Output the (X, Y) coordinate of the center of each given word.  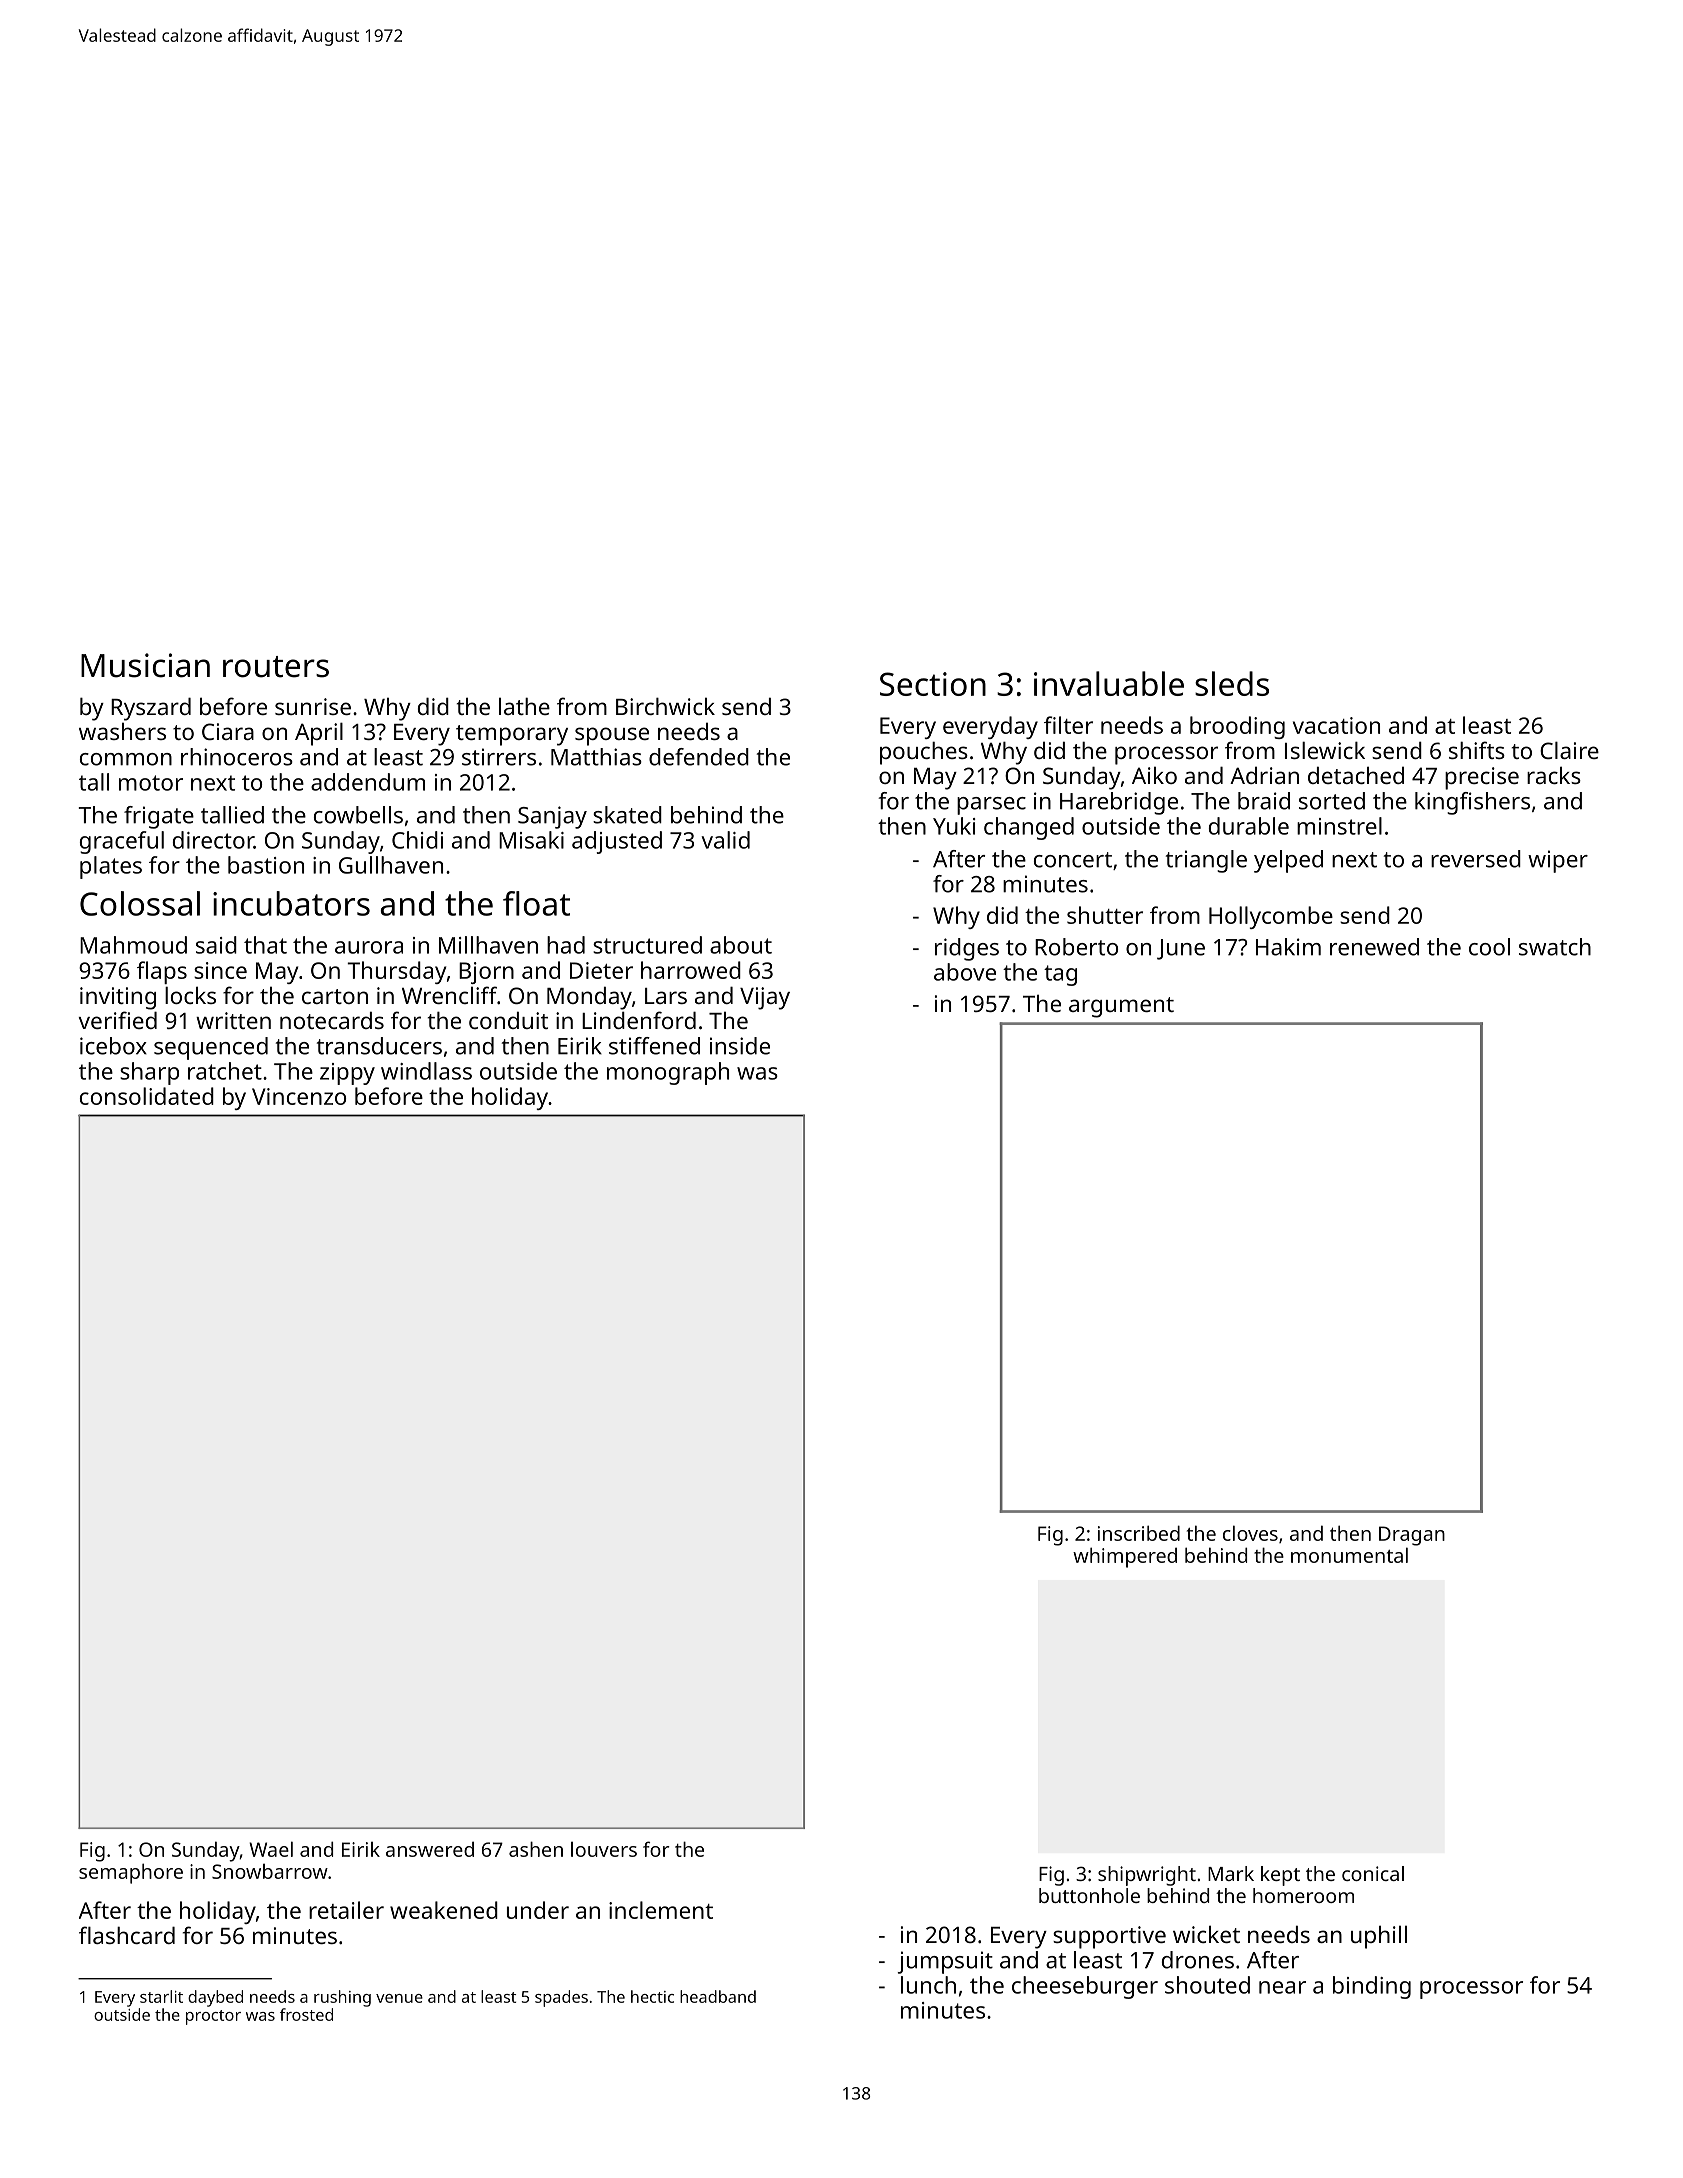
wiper (1558, 861)
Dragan (1412, 1536)
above (965, 972)
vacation (1336, 725)
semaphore (131, 1873)
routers (276, 667)
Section (933, 684)
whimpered (1125, 1557)
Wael (271, 1849)
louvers (604, 1849)
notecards (332, 1020)
